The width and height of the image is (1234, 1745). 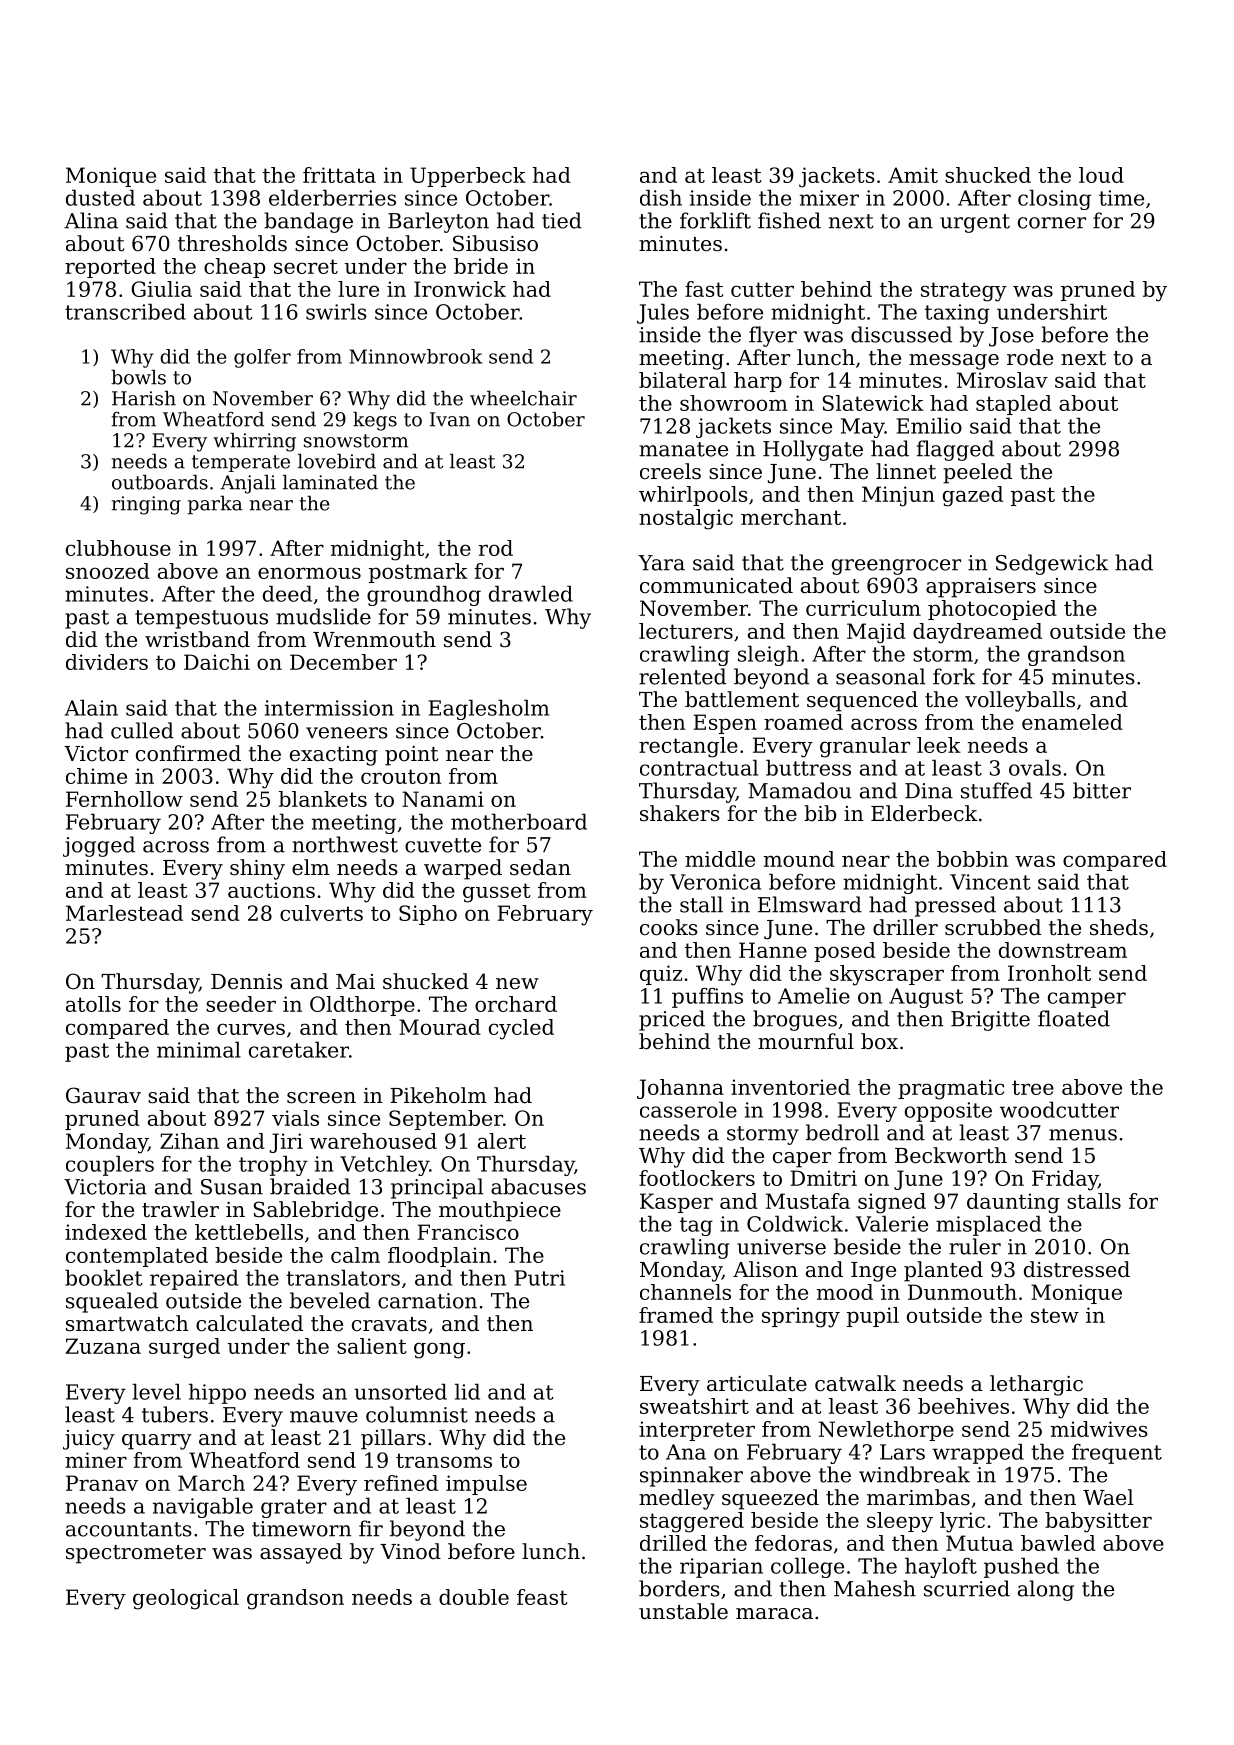 What do you see at coordinates (704, 289) in the image?
I see `fast` at bounding box center [704, 289].
